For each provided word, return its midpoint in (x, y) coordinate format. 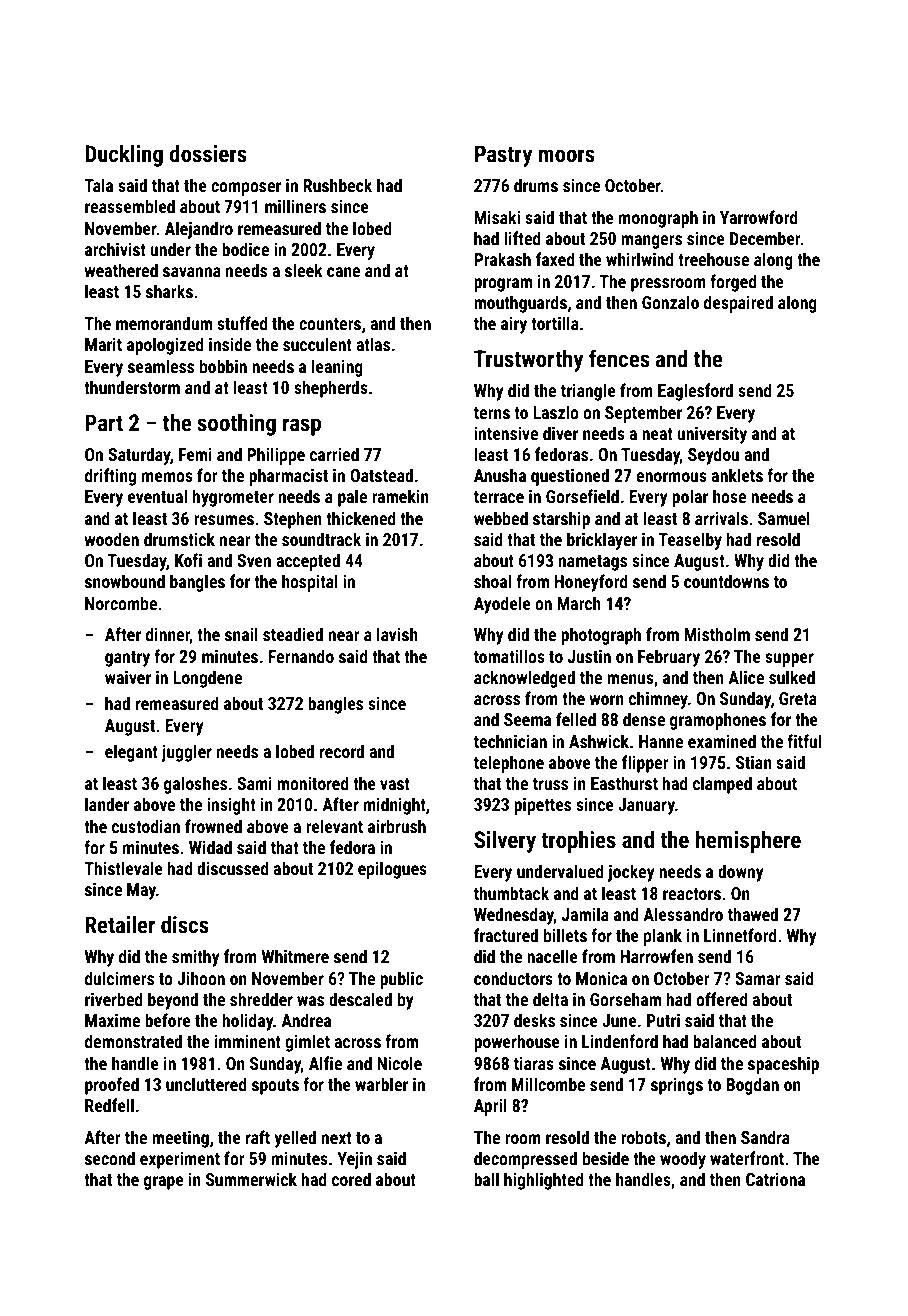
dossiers (208, 154)
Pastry (503, 156)
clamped (722, 785)
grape (164, 1183)
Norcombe (121, 603)
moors (566, 156)
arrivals (721, 518)
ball (486, 1179)
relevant (334, 826)
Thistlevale (123, 868)
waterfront (747, 1158)
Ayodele (502, 605)
